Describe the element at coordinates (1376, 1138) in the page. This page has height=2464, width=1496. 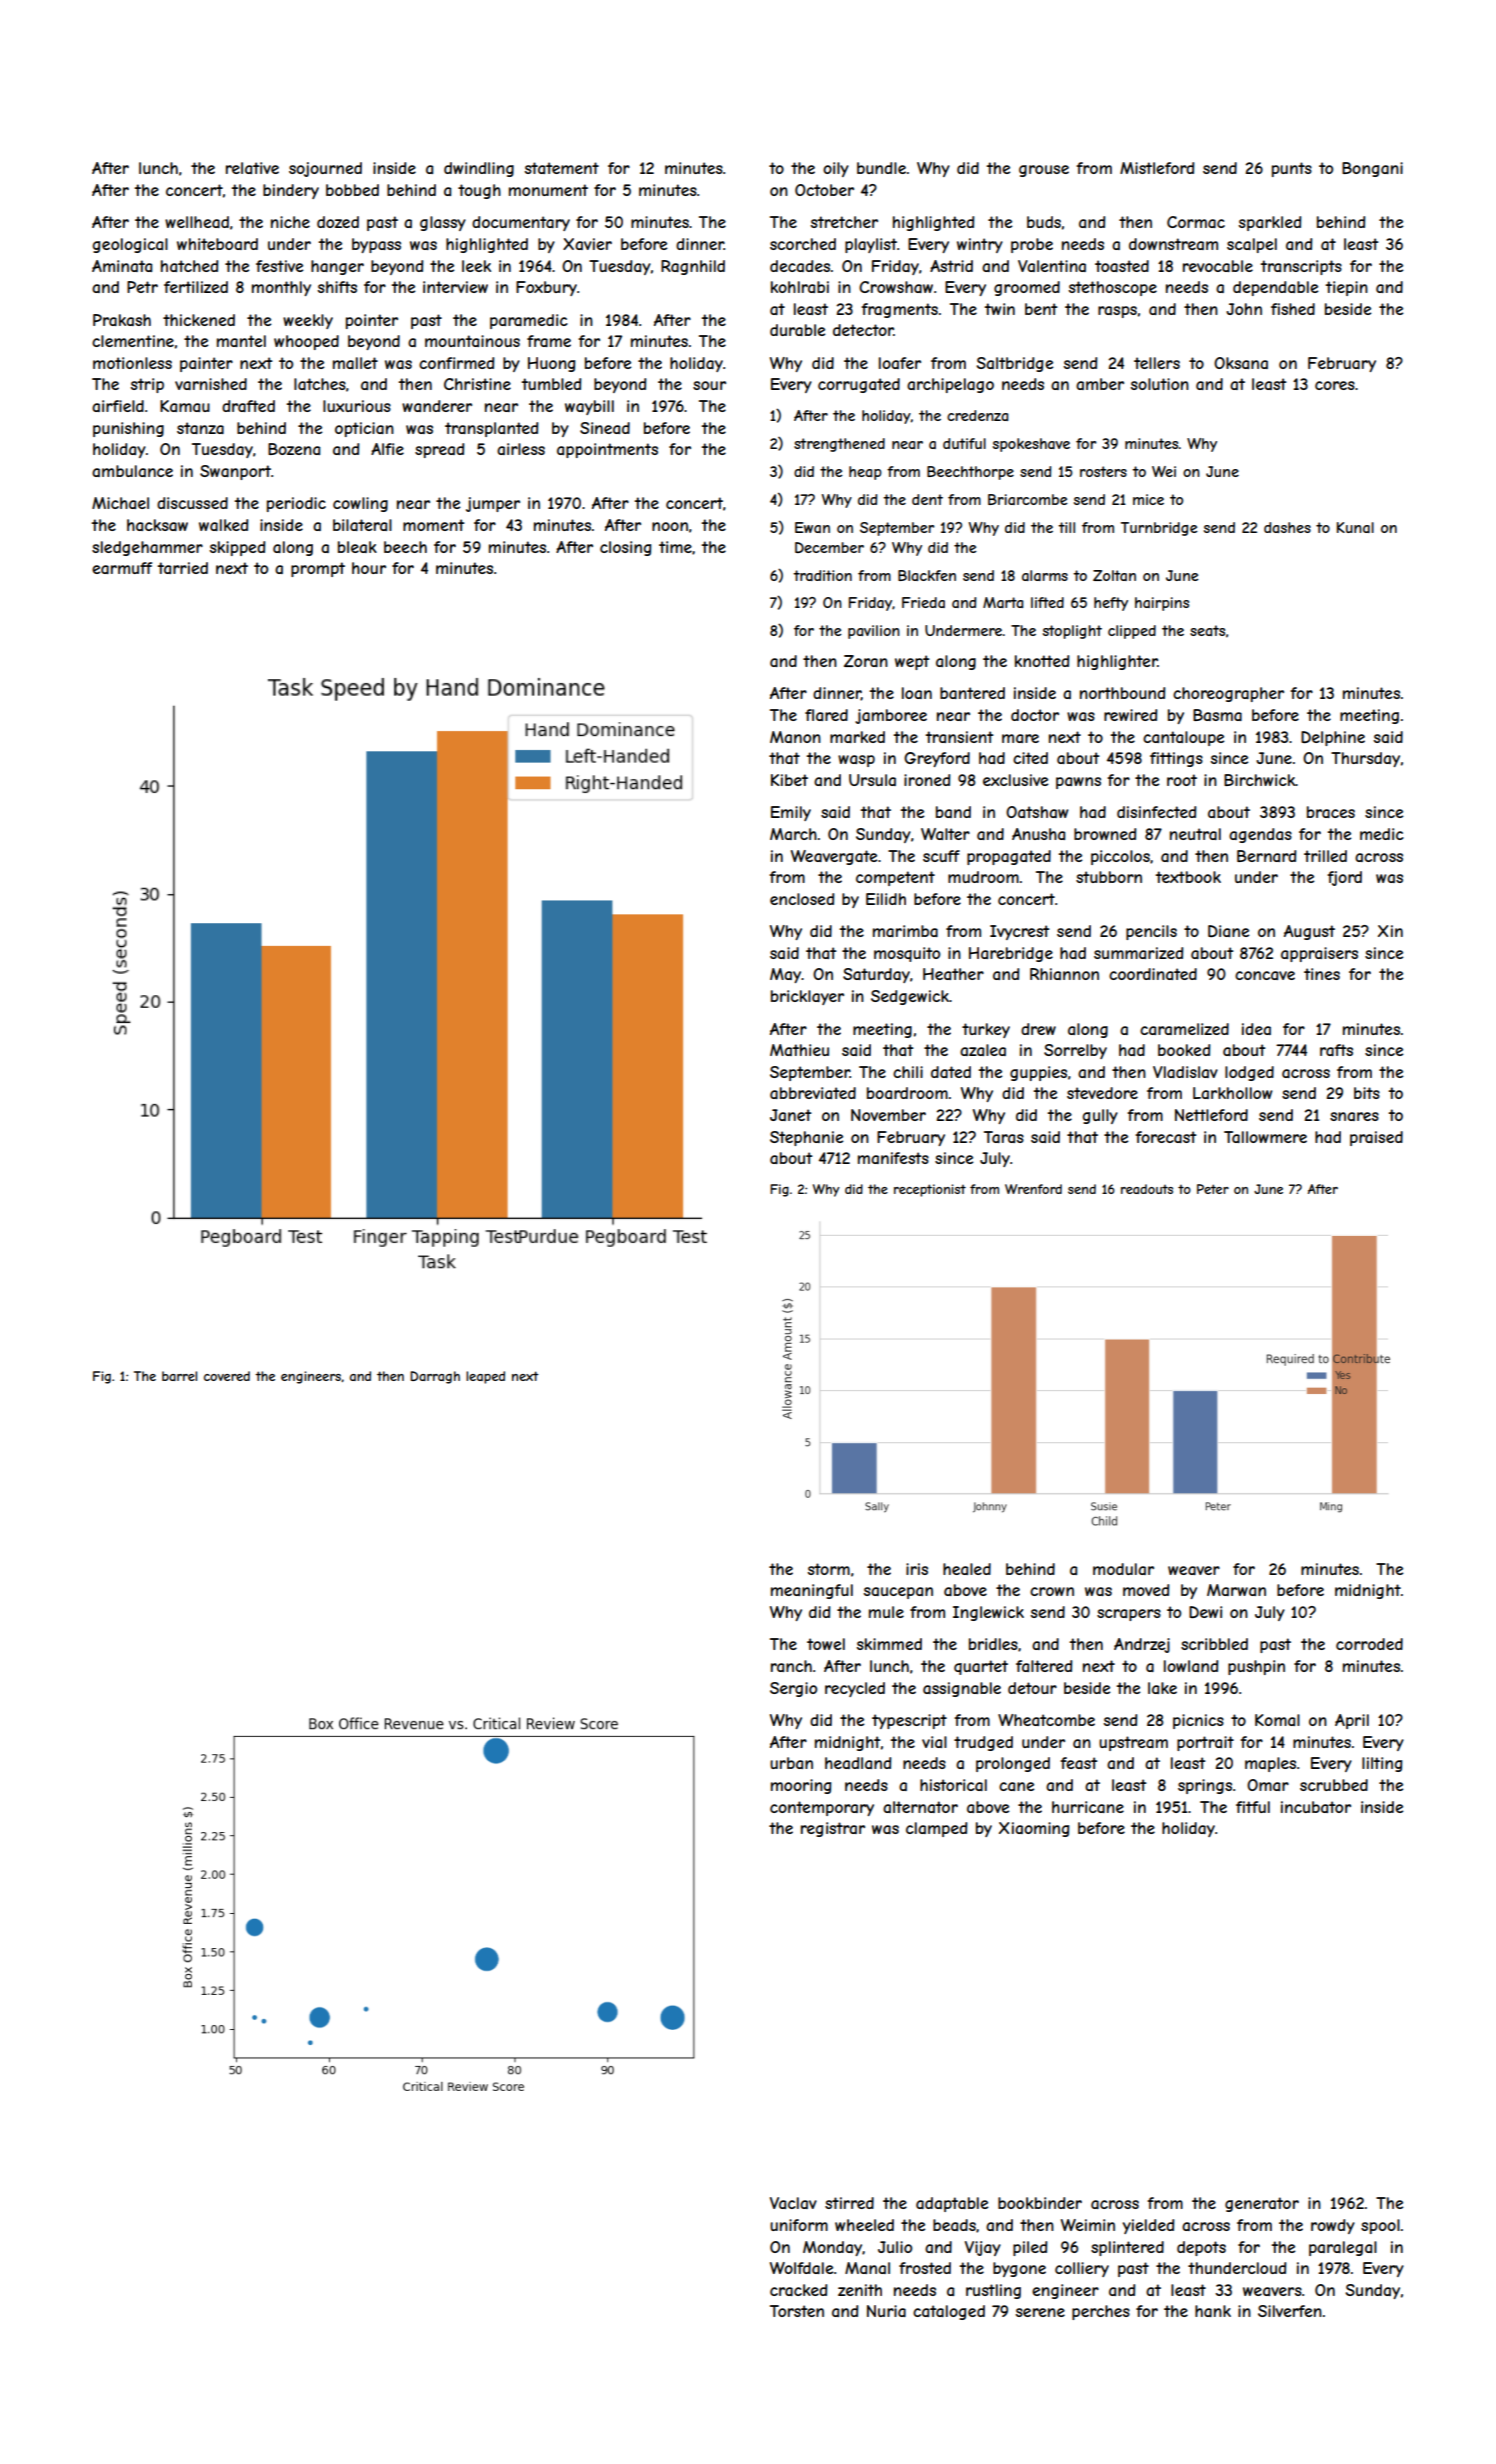
I see `praised` at that location.
